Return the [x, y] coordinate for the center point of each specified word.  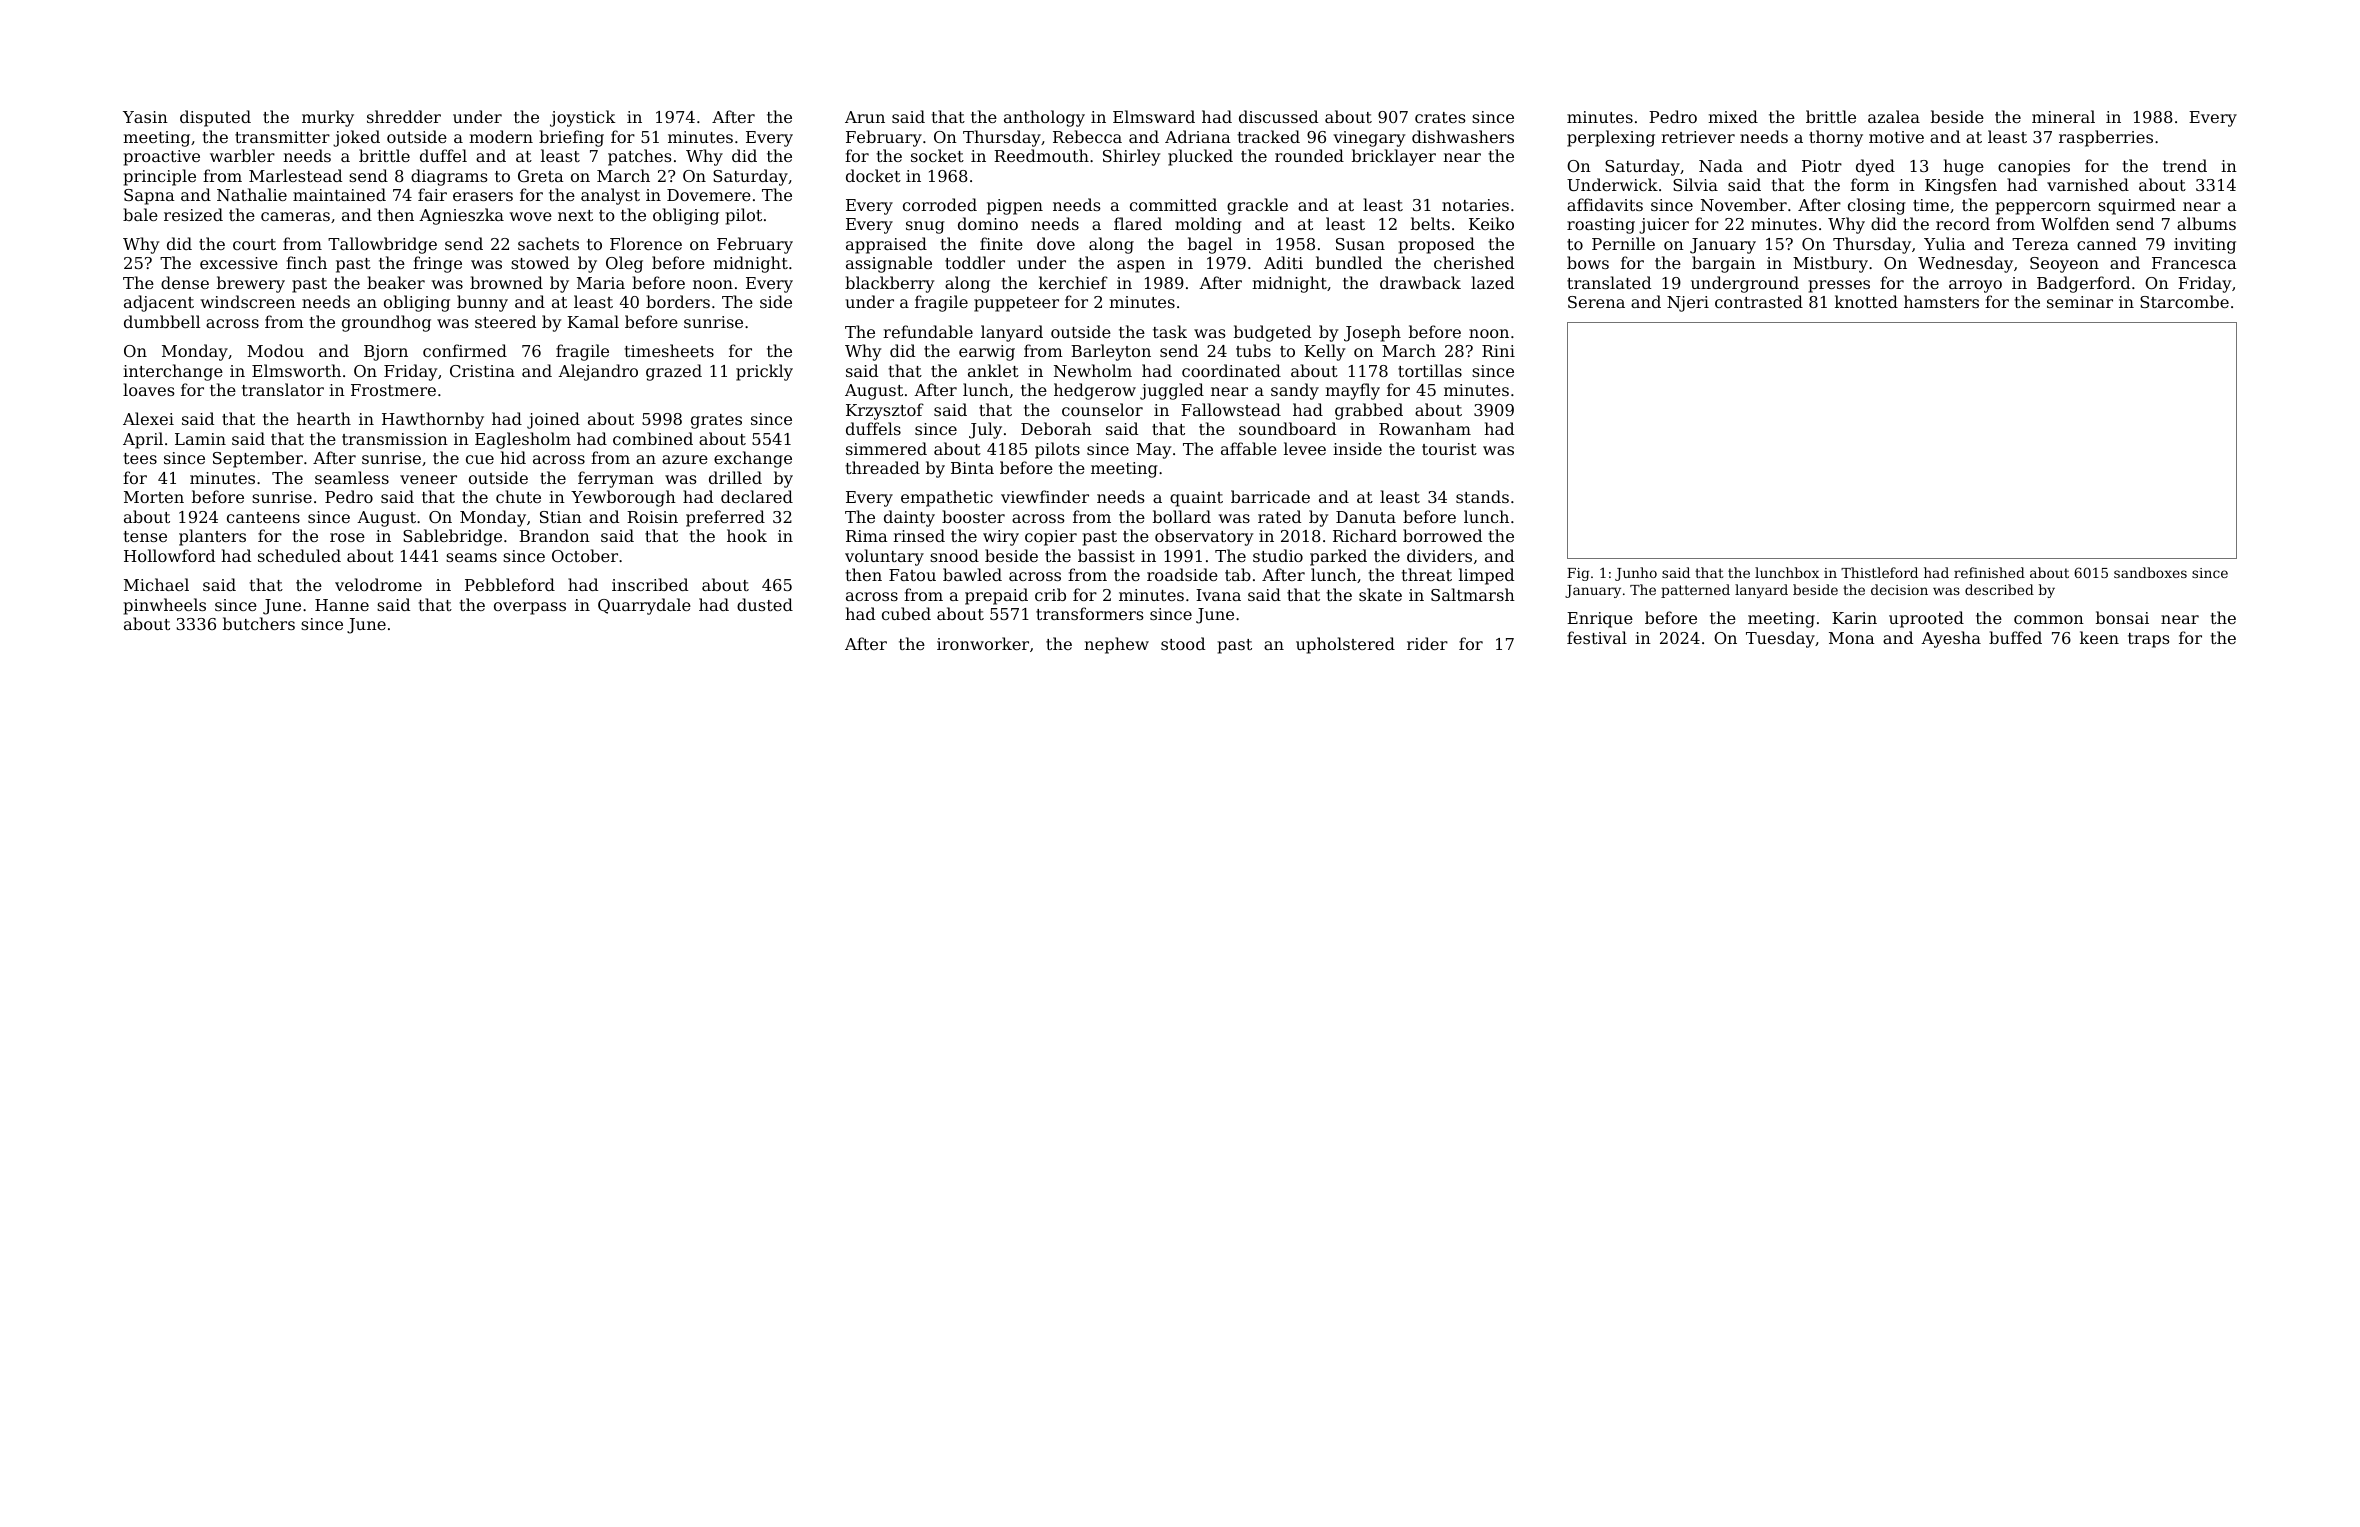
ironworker [983, 643]
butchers [259, 623]
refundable [928, 331]
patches [640, 157]
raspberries [2106, 138]
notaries [1475, 205]
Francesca [2194, 263]
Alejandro [598, 372]
